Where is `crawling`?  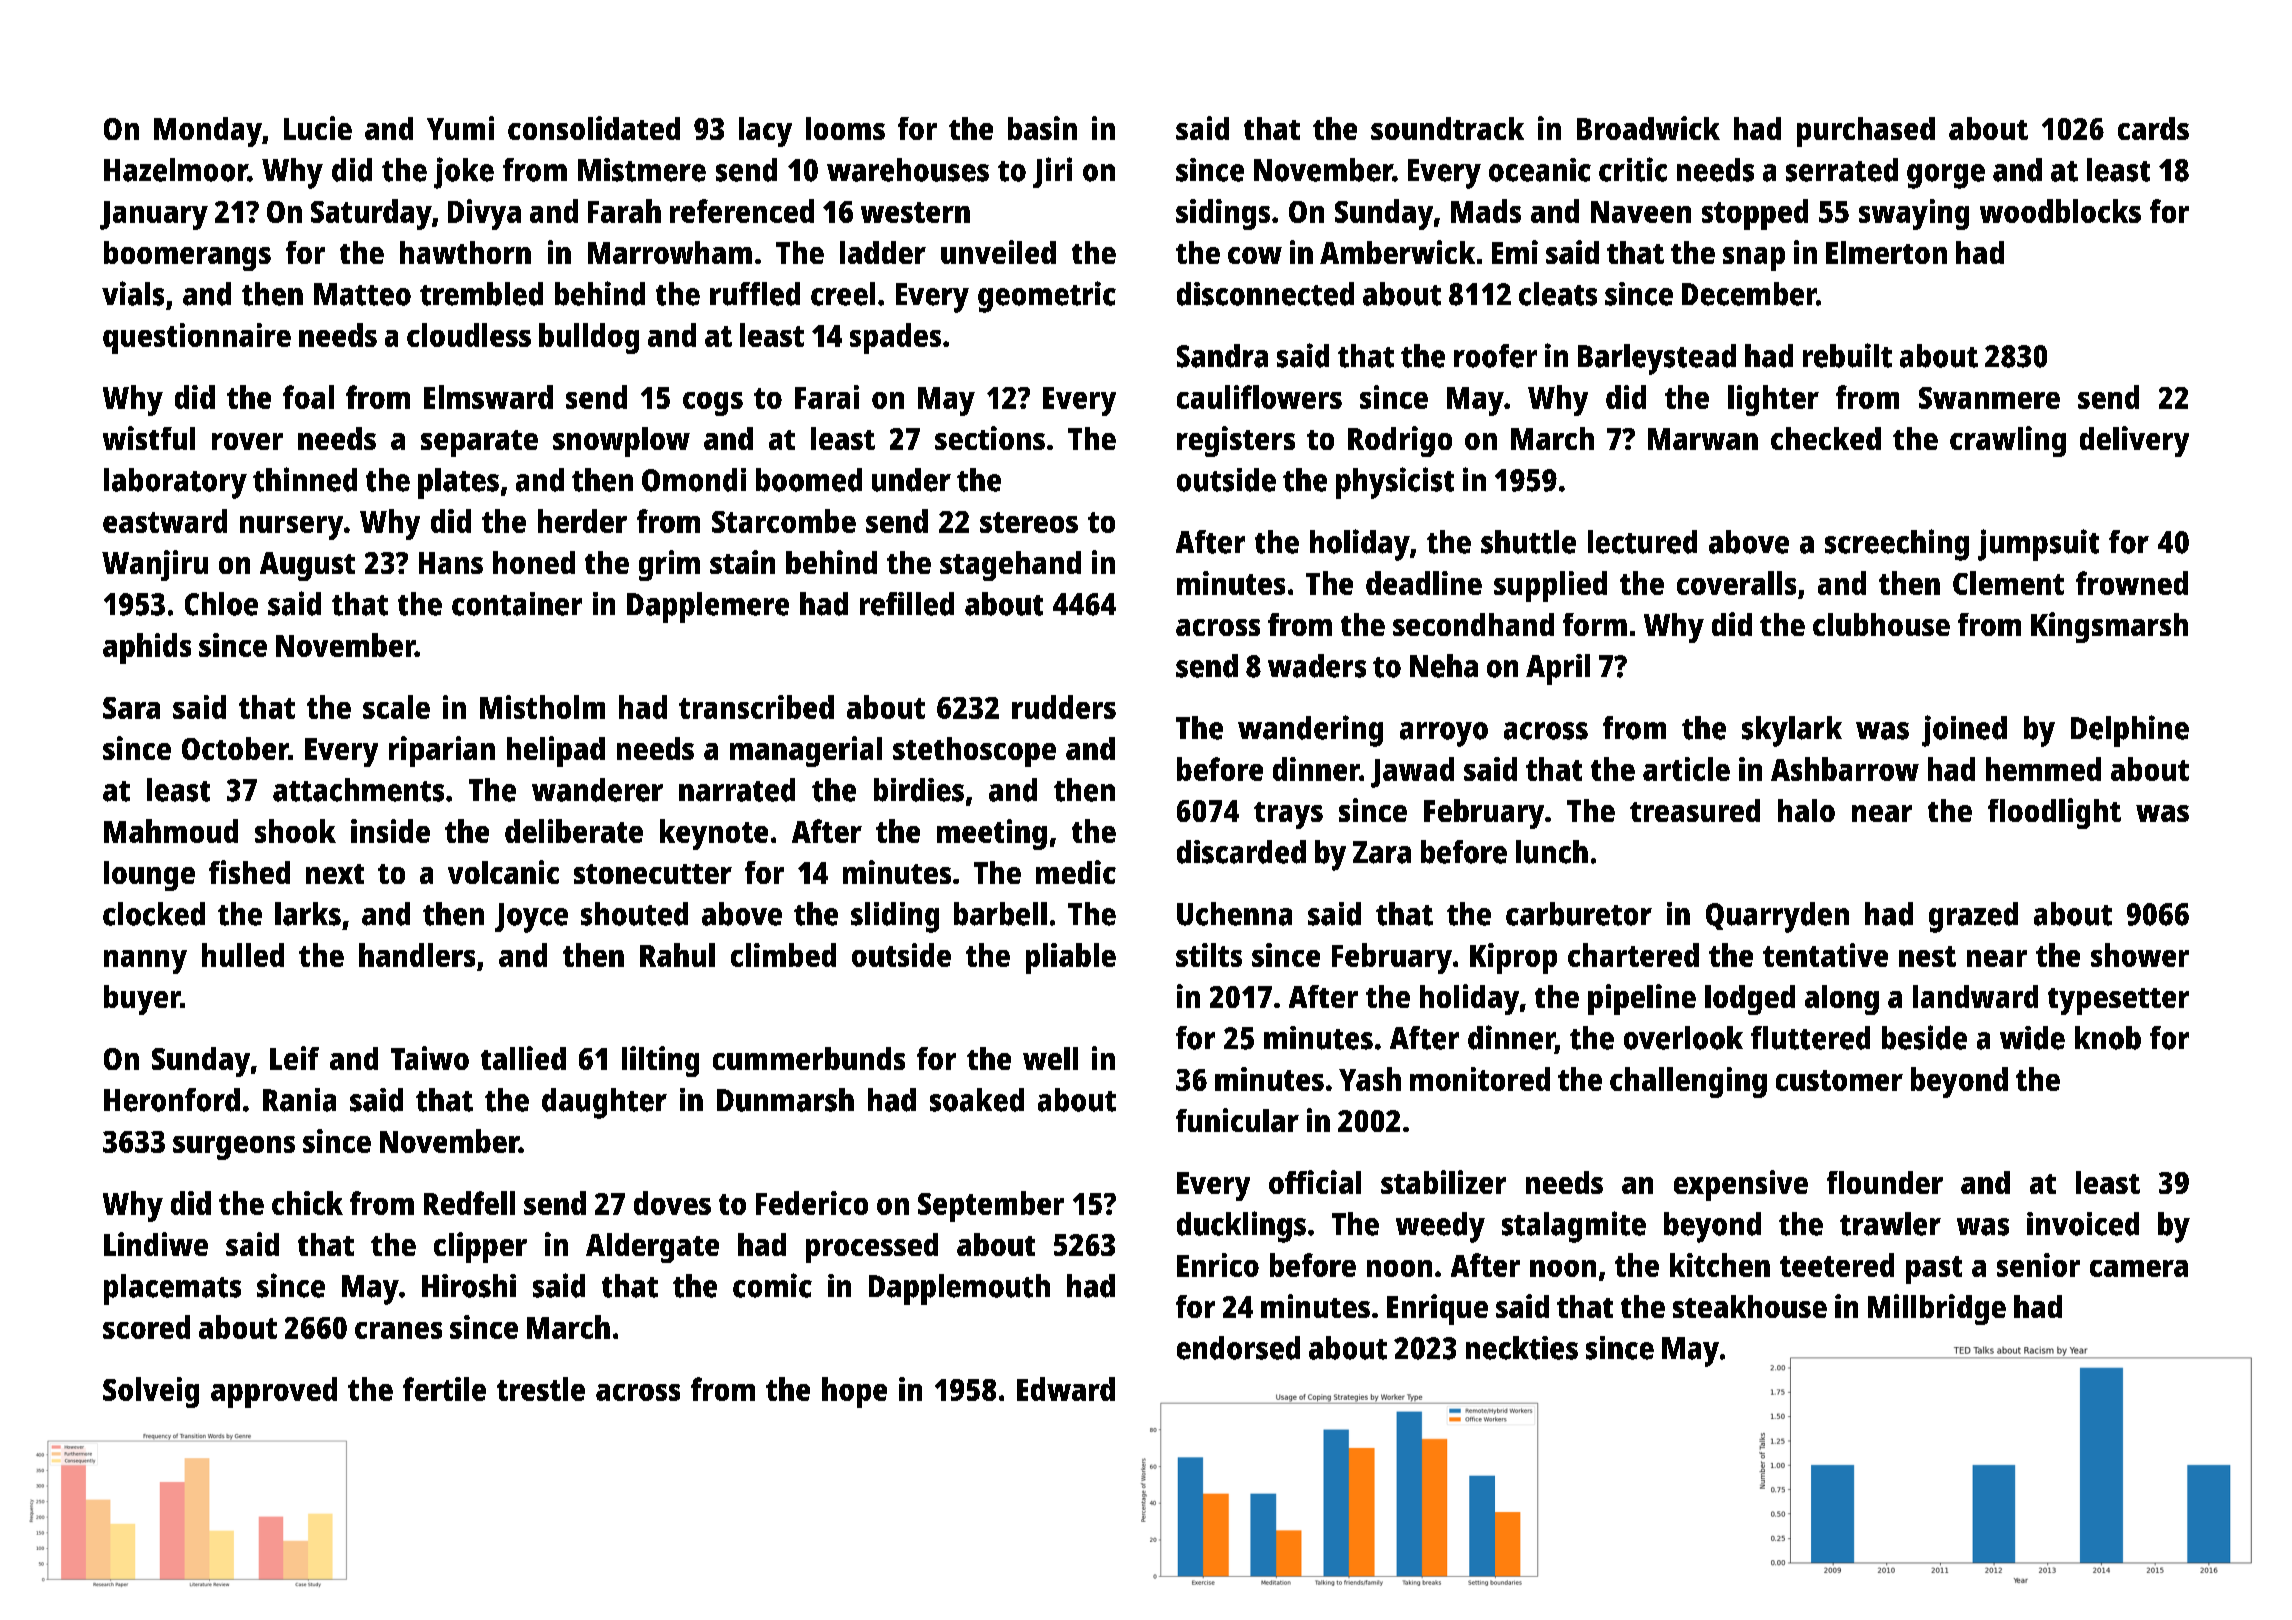 crawling is located at coordinates (2008, 441).
